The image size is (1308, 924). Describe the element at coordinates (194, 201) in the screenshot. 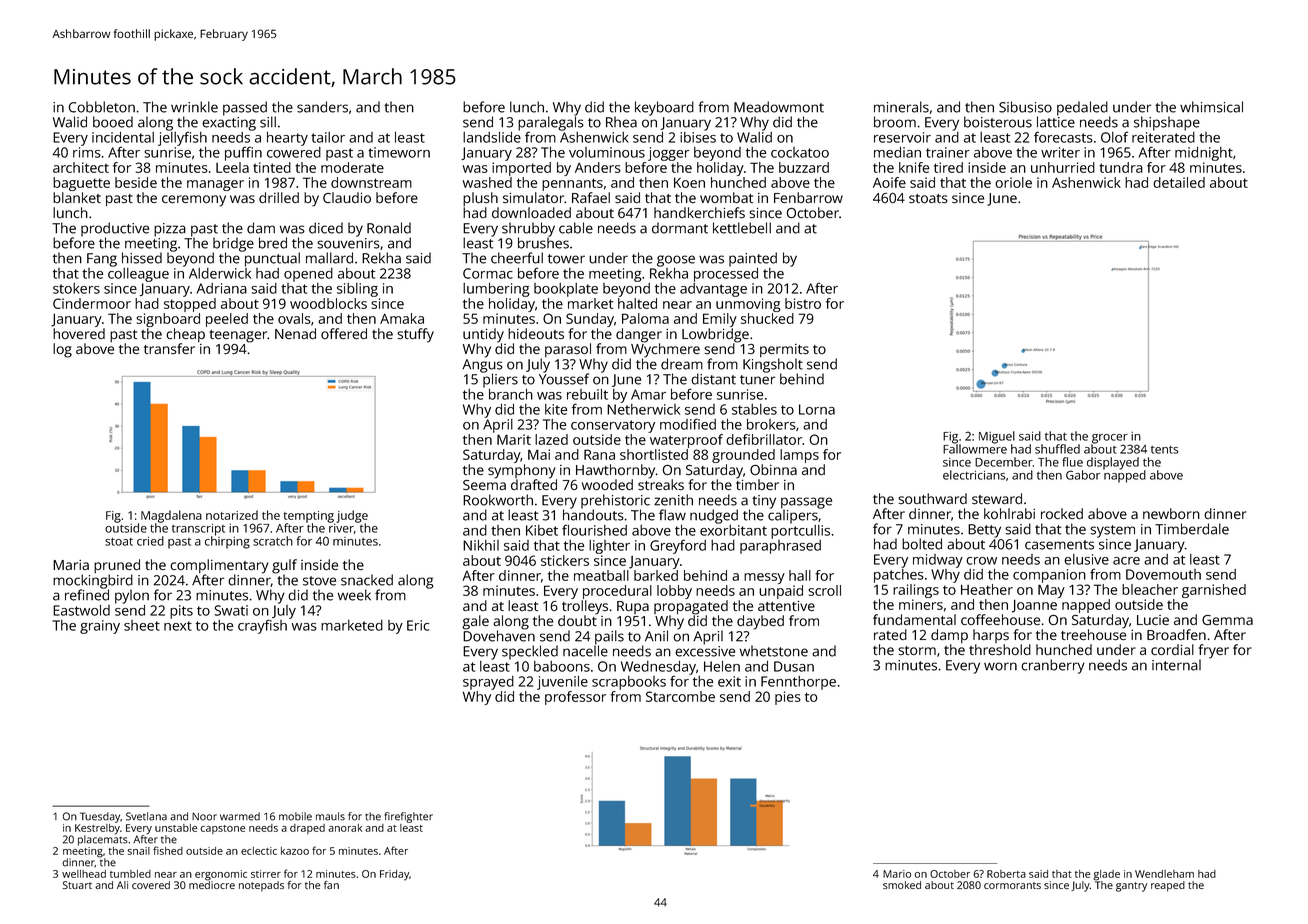

I see `ceremony` at that location.
